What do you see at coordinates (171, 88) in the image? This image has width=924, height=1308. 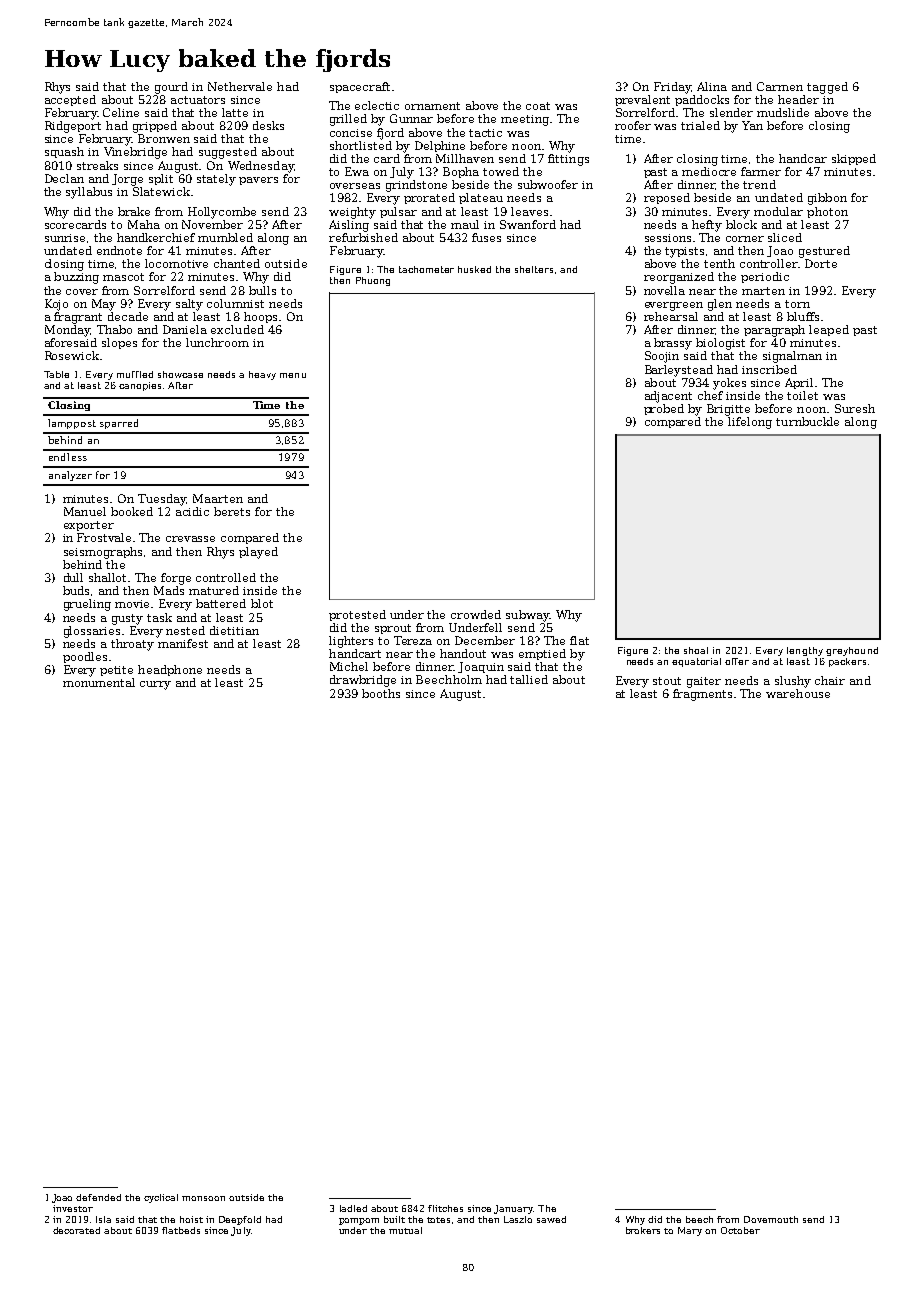 I see `gourd` at bounding box center [171, 88].
